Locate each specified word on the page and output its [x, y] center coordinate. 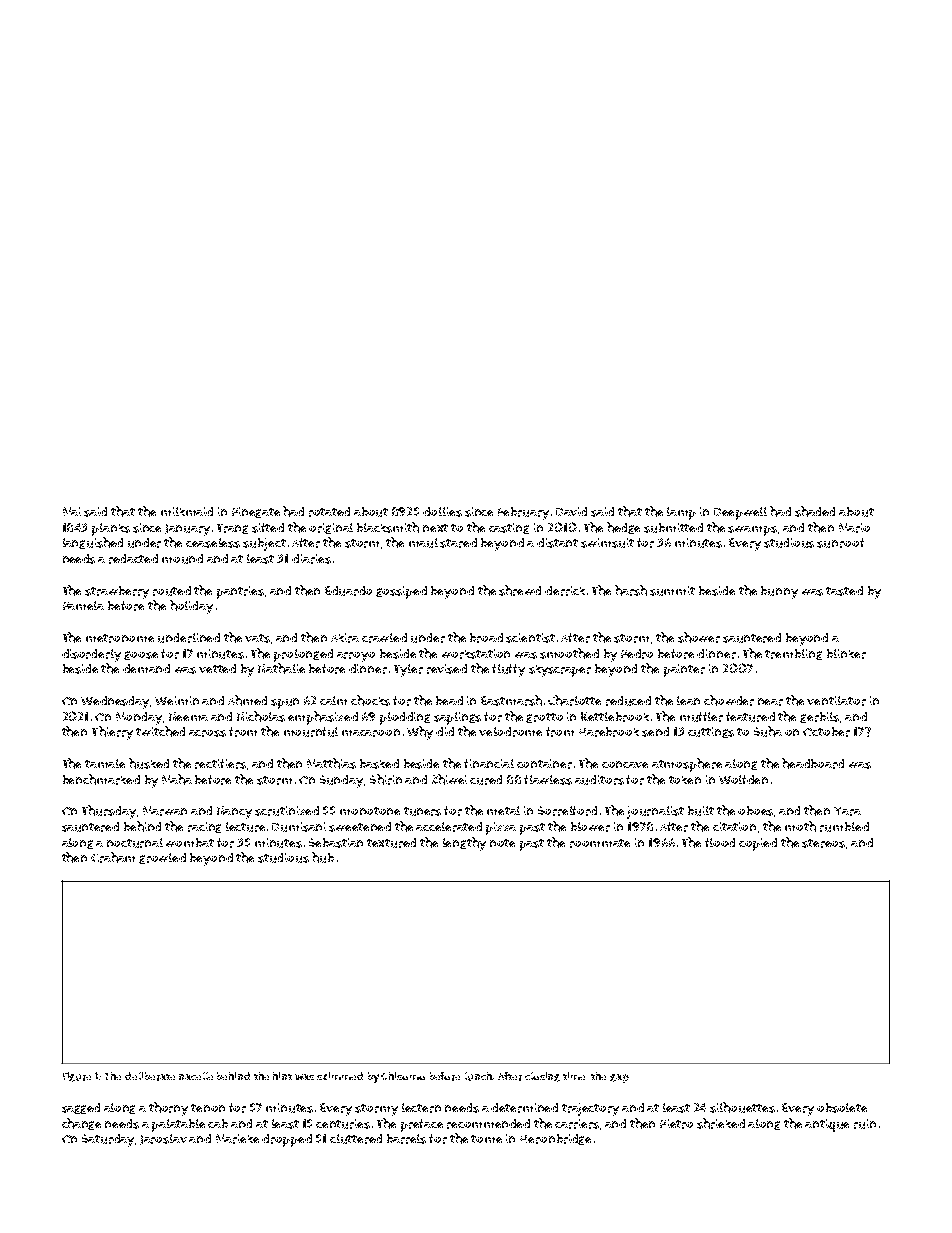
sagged [81, 1108]
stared [458, 543]
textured [391, 843]
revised [447, 669]
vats [257, 638]
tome [486, 1139]
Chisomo [403, 1076]
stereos [823, 843]
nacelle [196, 1076]
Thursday [109, 812]
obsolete [842, 1108]
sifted [268, 528]
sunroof [840, 543]
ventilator [836, 701]
